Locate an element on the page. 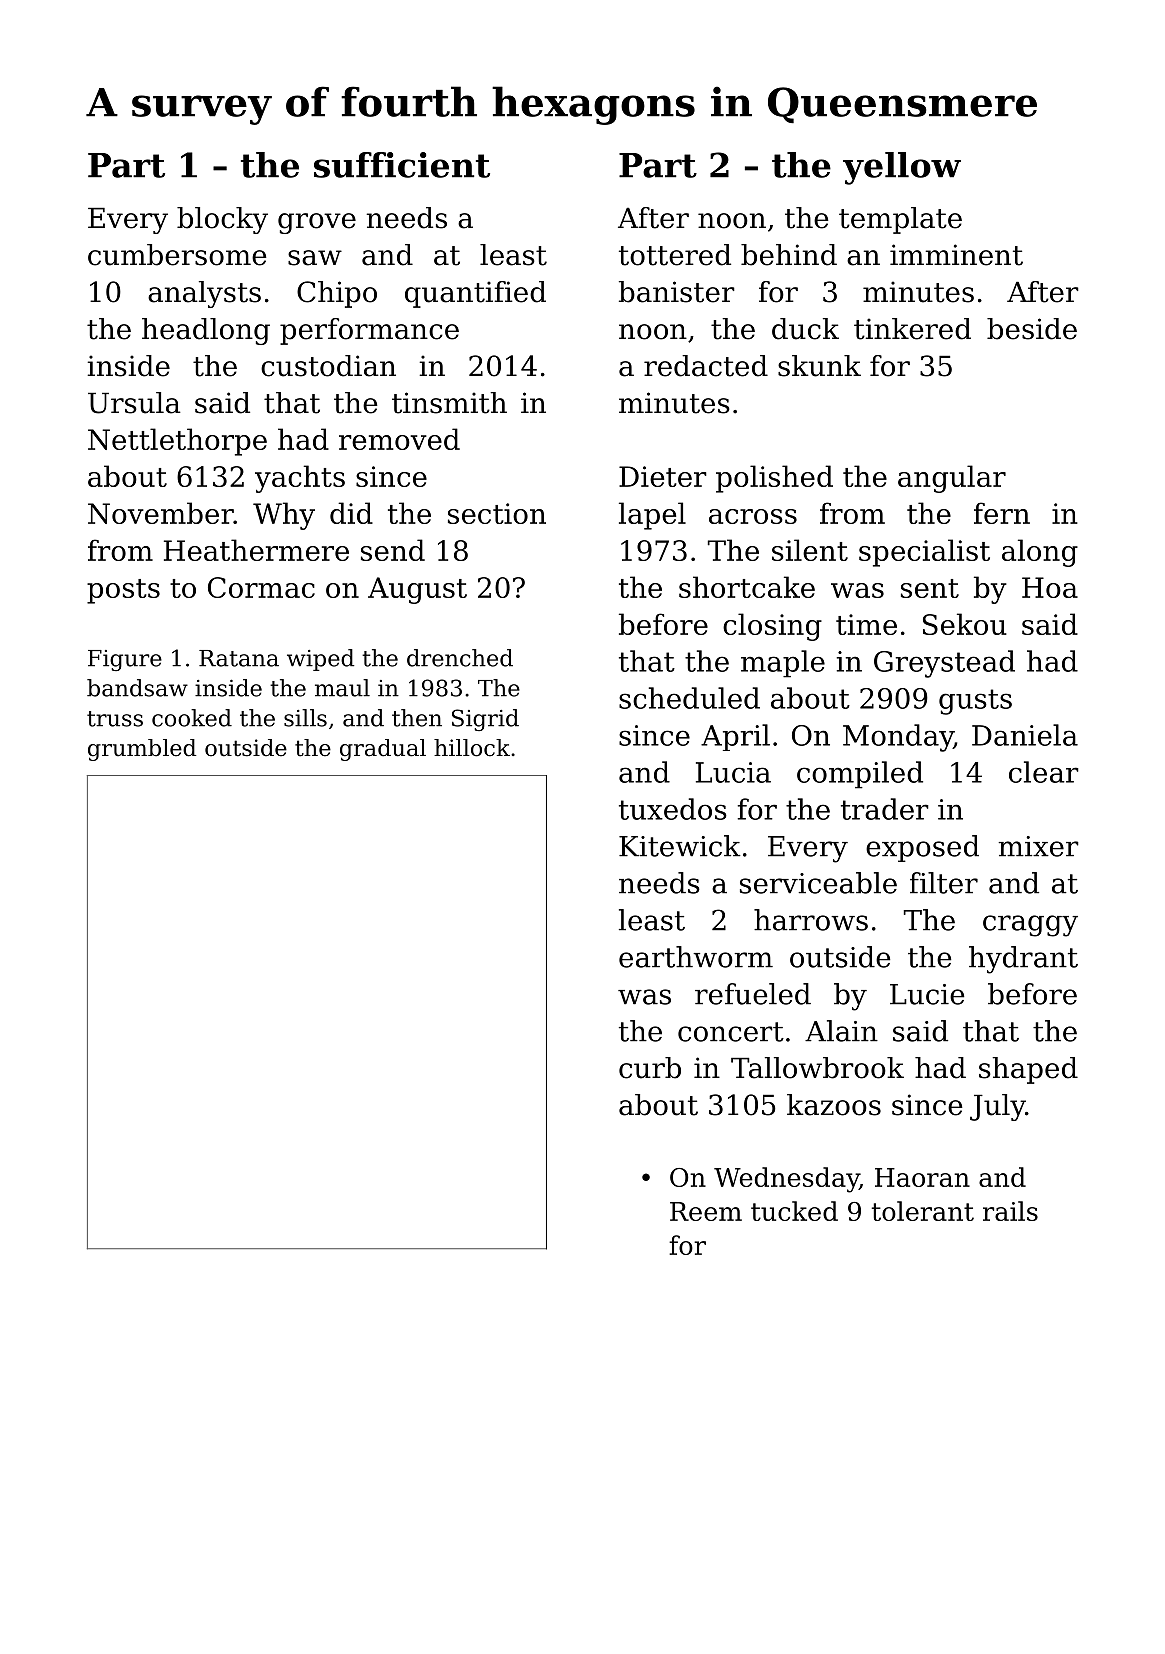 Image resolution: width=1165 pixels, height=1654 pixels. Sigrid is located at coordinates (485, 720).
